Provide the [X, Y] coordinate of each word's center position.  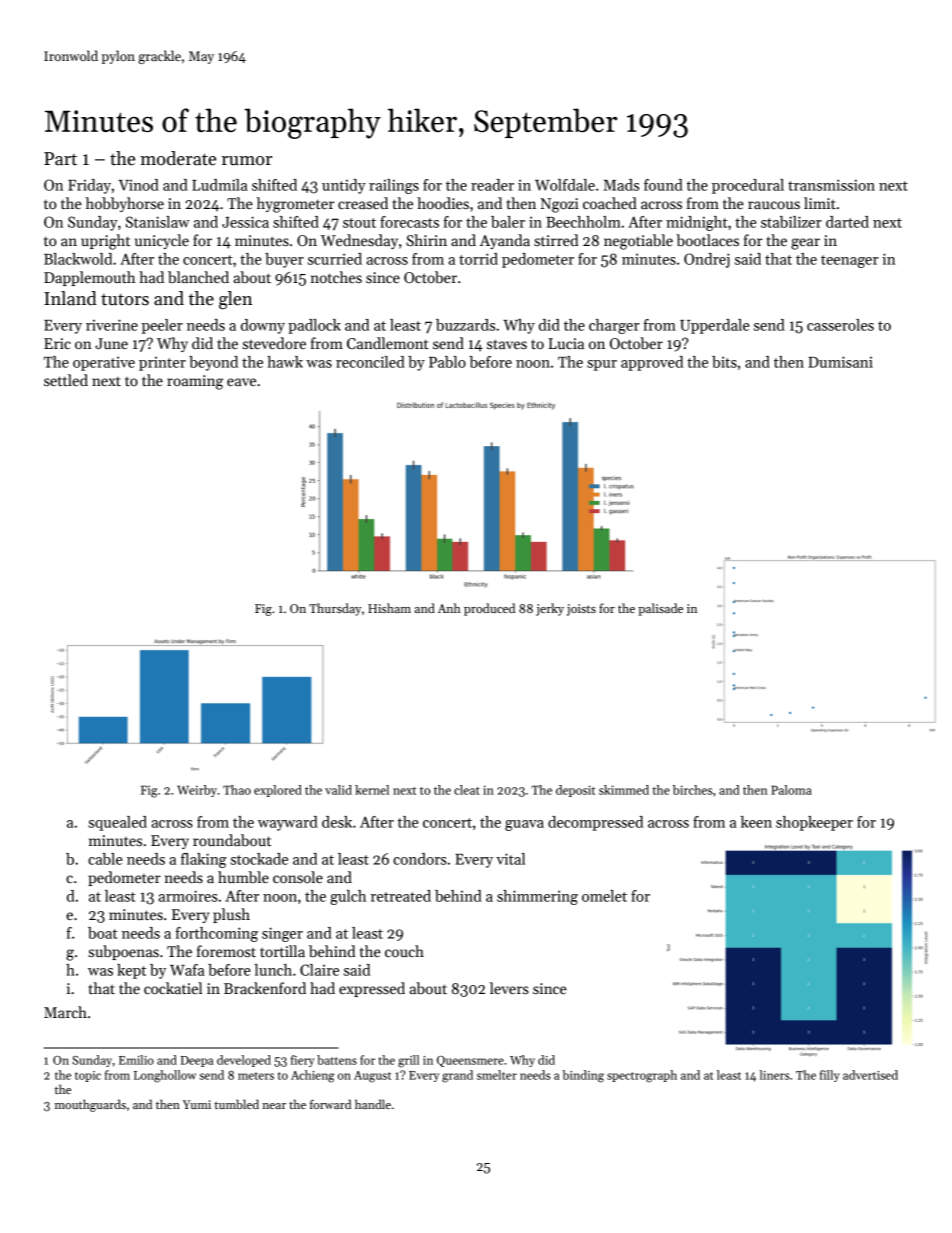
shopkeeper [814, 823]
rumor [247, 161]
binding [583, 1076]
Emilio [136, 1060]
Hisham [389, 608]
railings [394, 186]
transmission [831, 185]
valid [338, 790]
